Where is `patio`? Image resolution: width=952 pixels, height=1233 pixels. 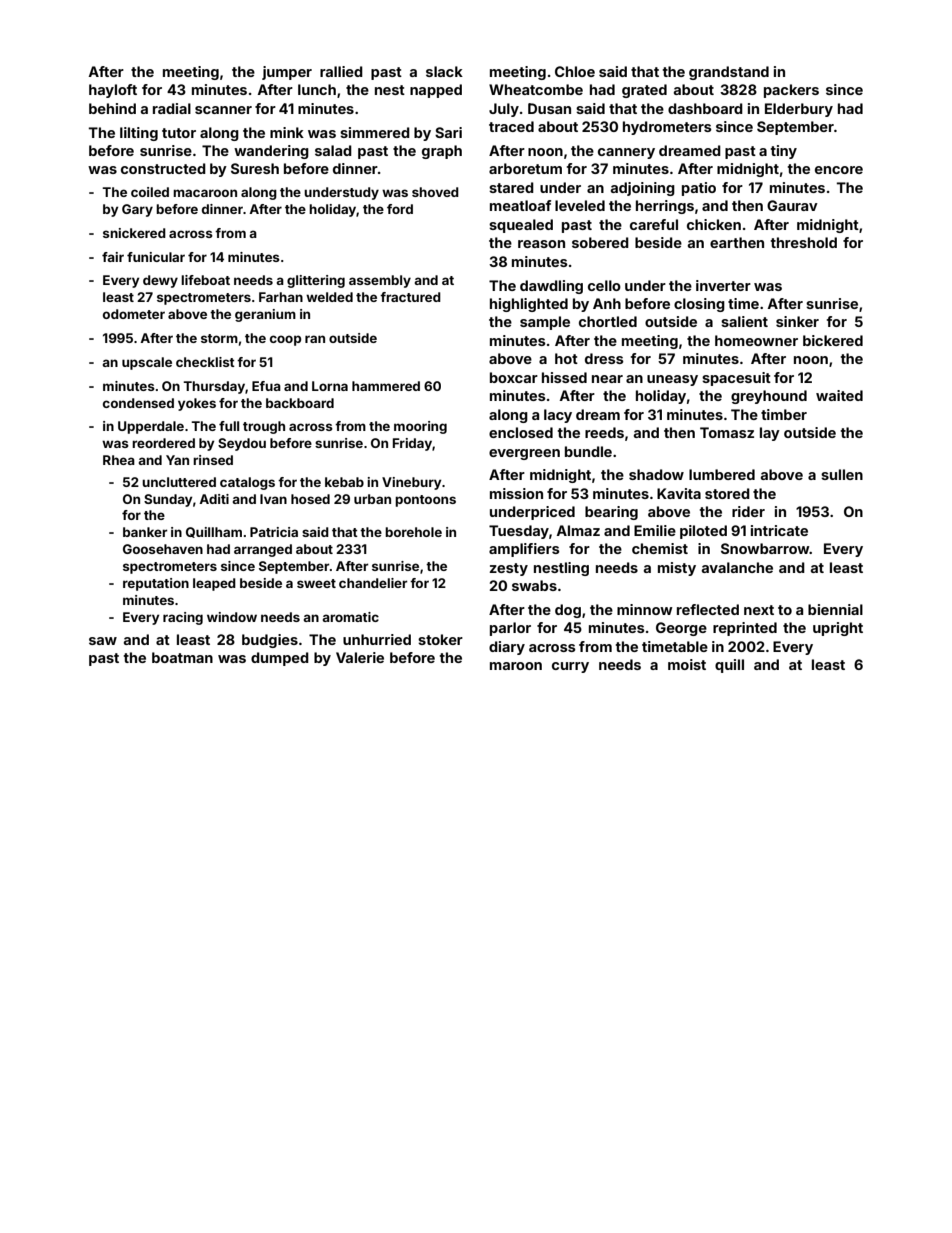
patio is located at coordinates (699, 189).
